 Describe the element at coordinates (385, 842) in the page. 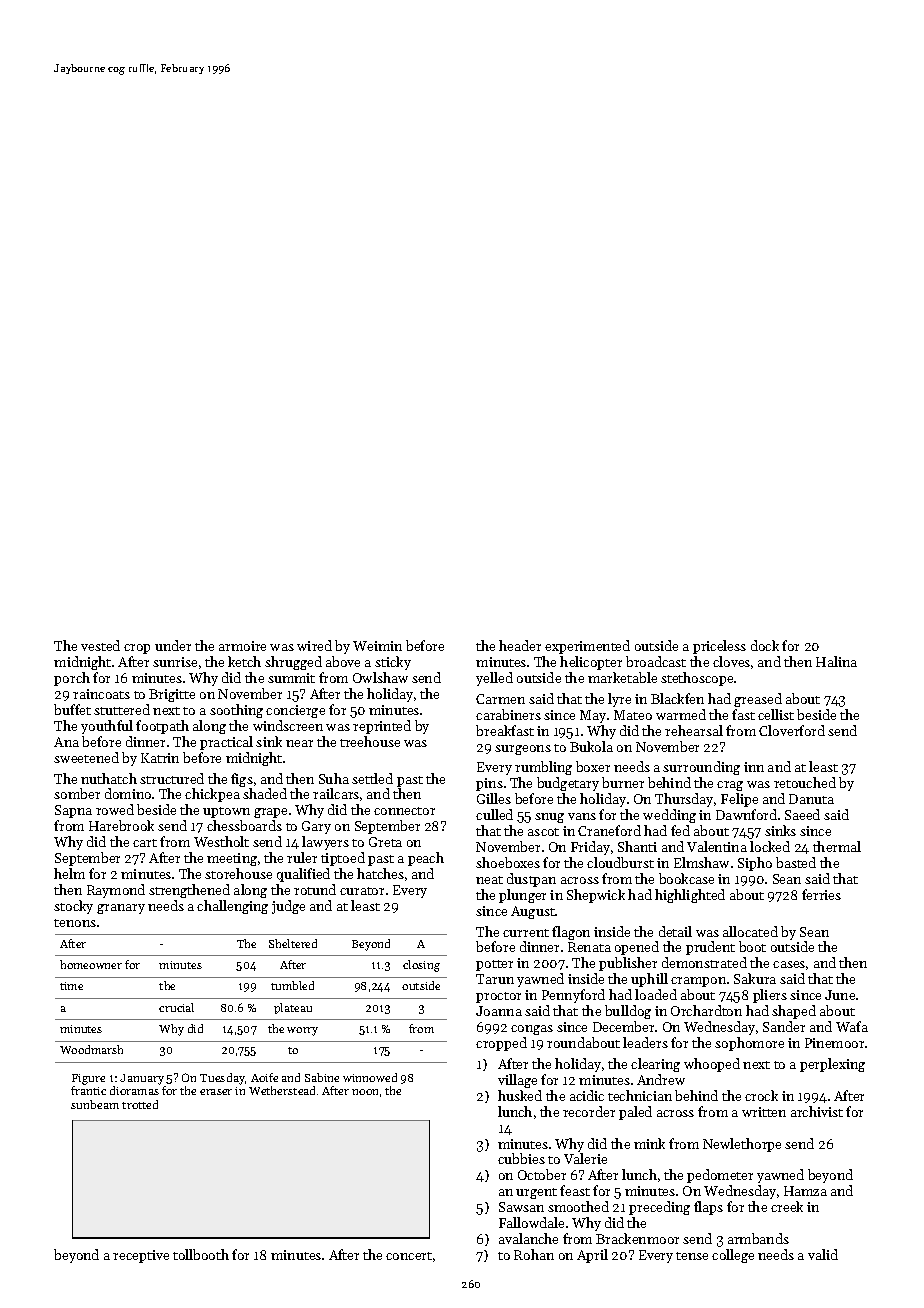

I see `Greta` at that location.
